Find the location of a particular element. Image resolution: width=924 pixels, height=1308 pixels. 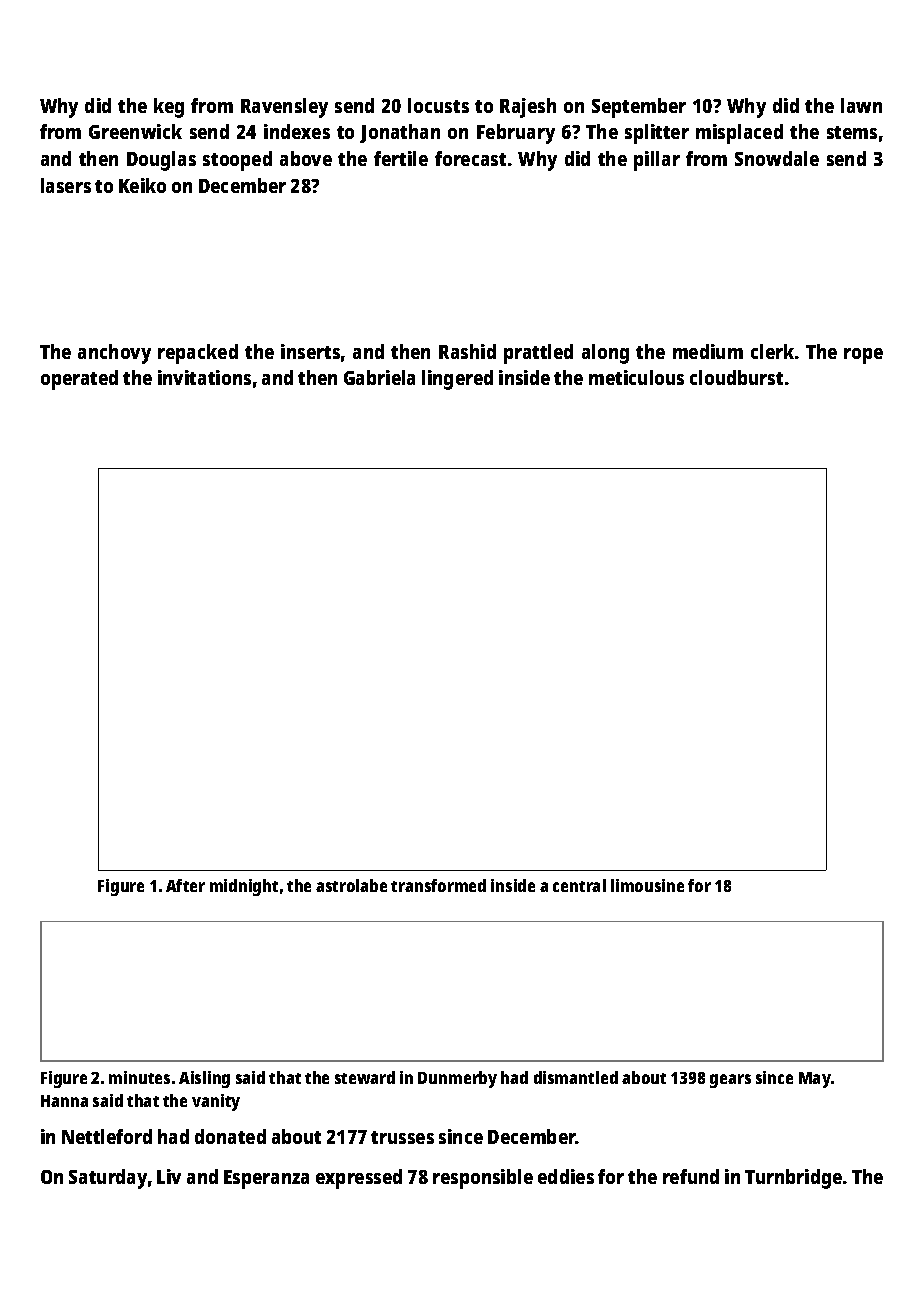

Rajesh is located at coordinates (528, 108).
